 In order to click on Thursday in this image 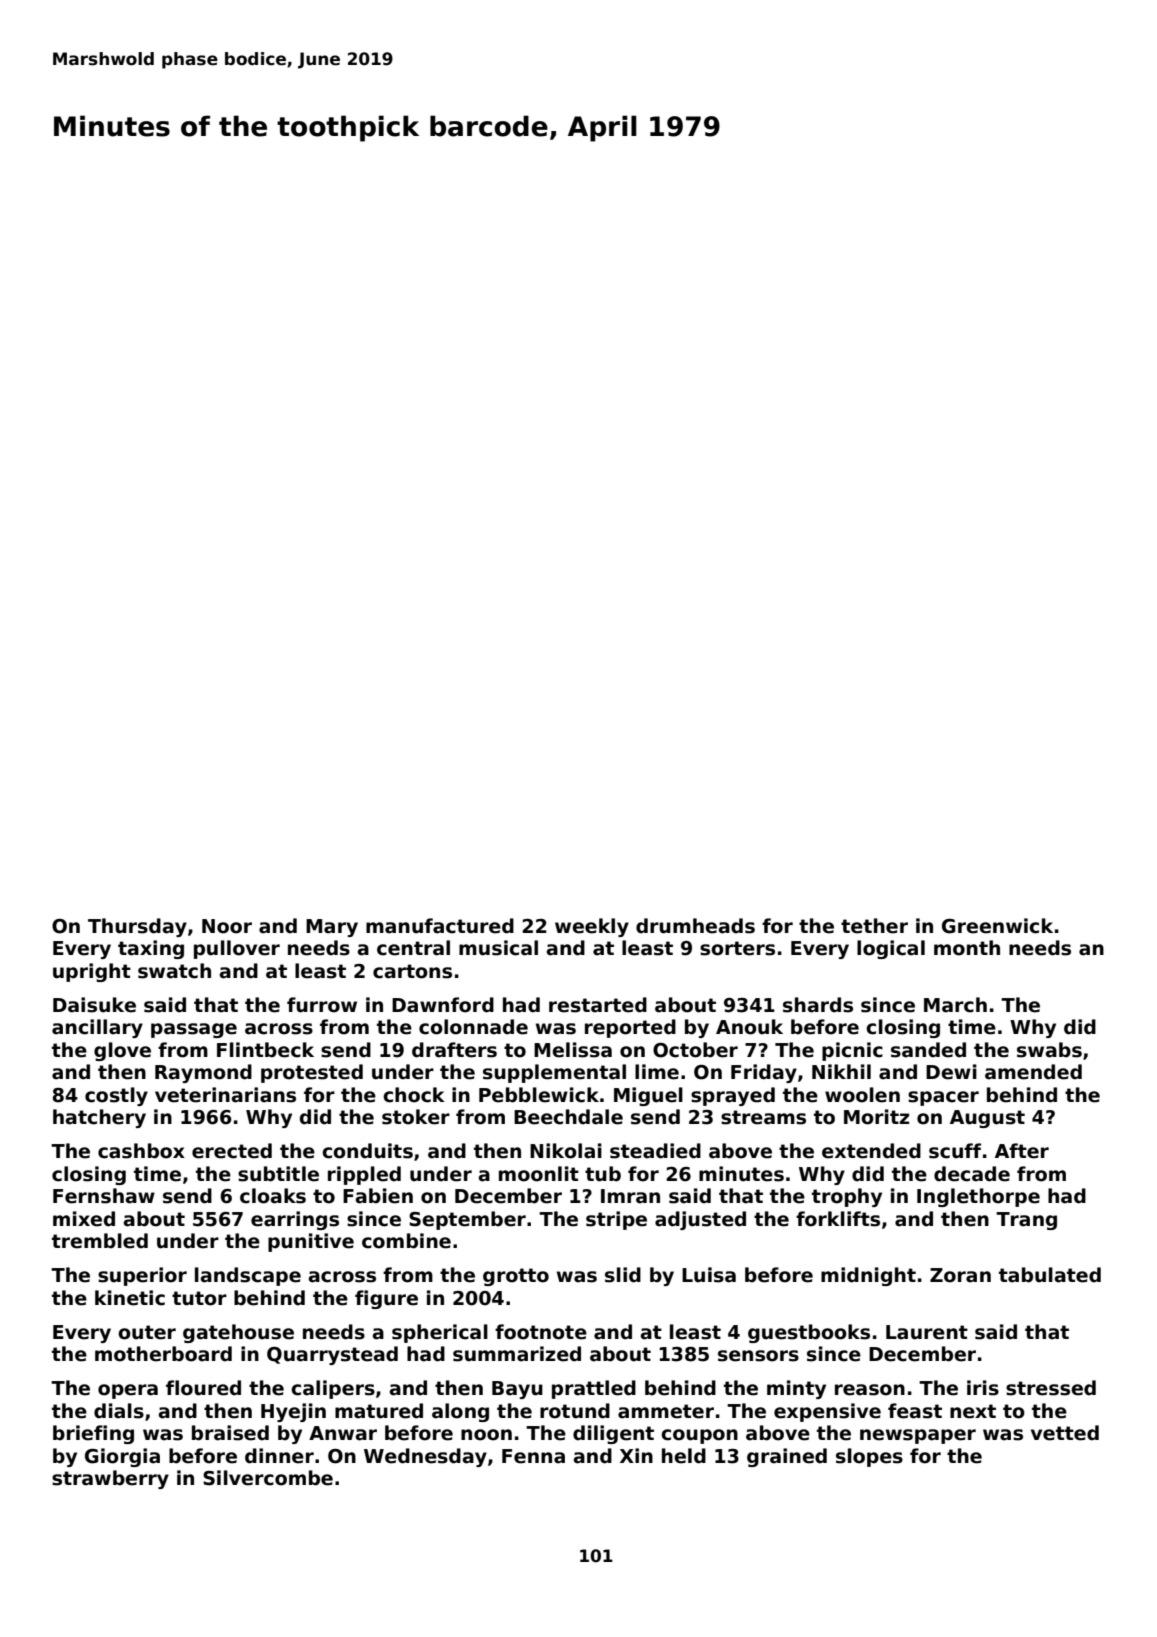, I will do `click(137, 927)`.
